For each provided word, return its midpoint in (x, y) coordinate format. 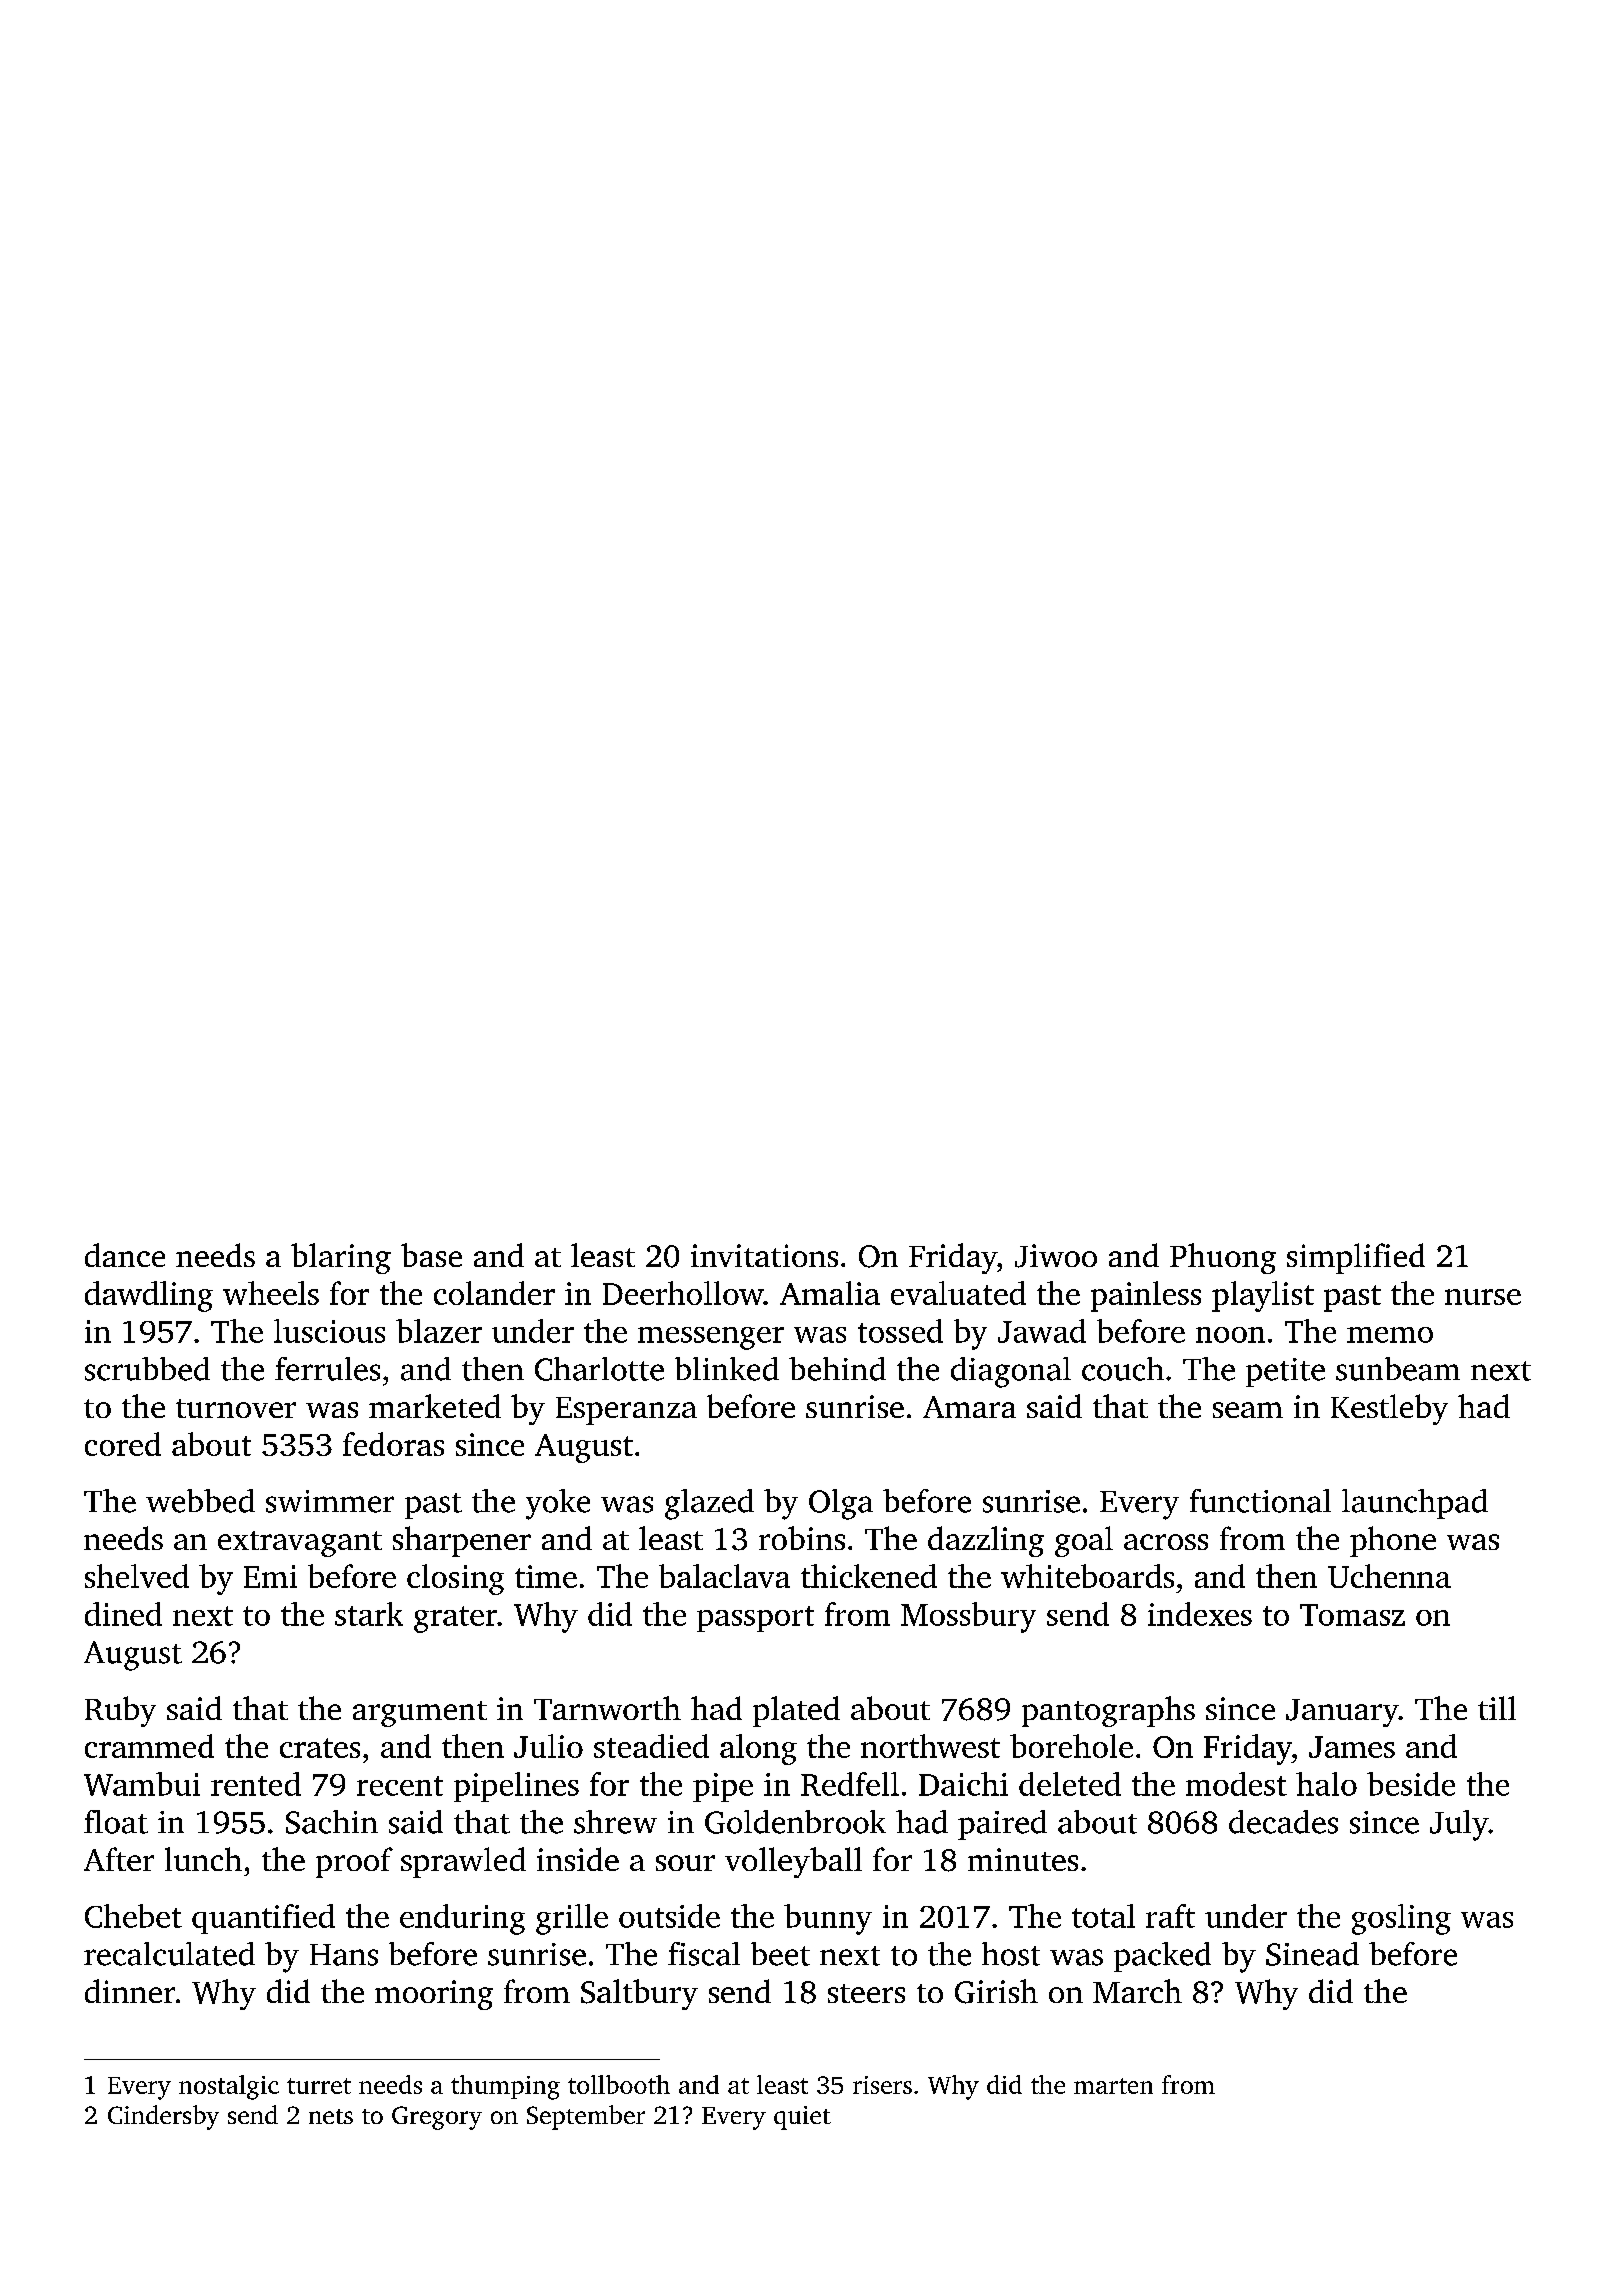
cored (123, 1444)
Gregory (437, 2118)
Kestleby (1389, 1409)
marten (1113, 2086)
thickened (869, 1576)
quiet (802, 2118)
